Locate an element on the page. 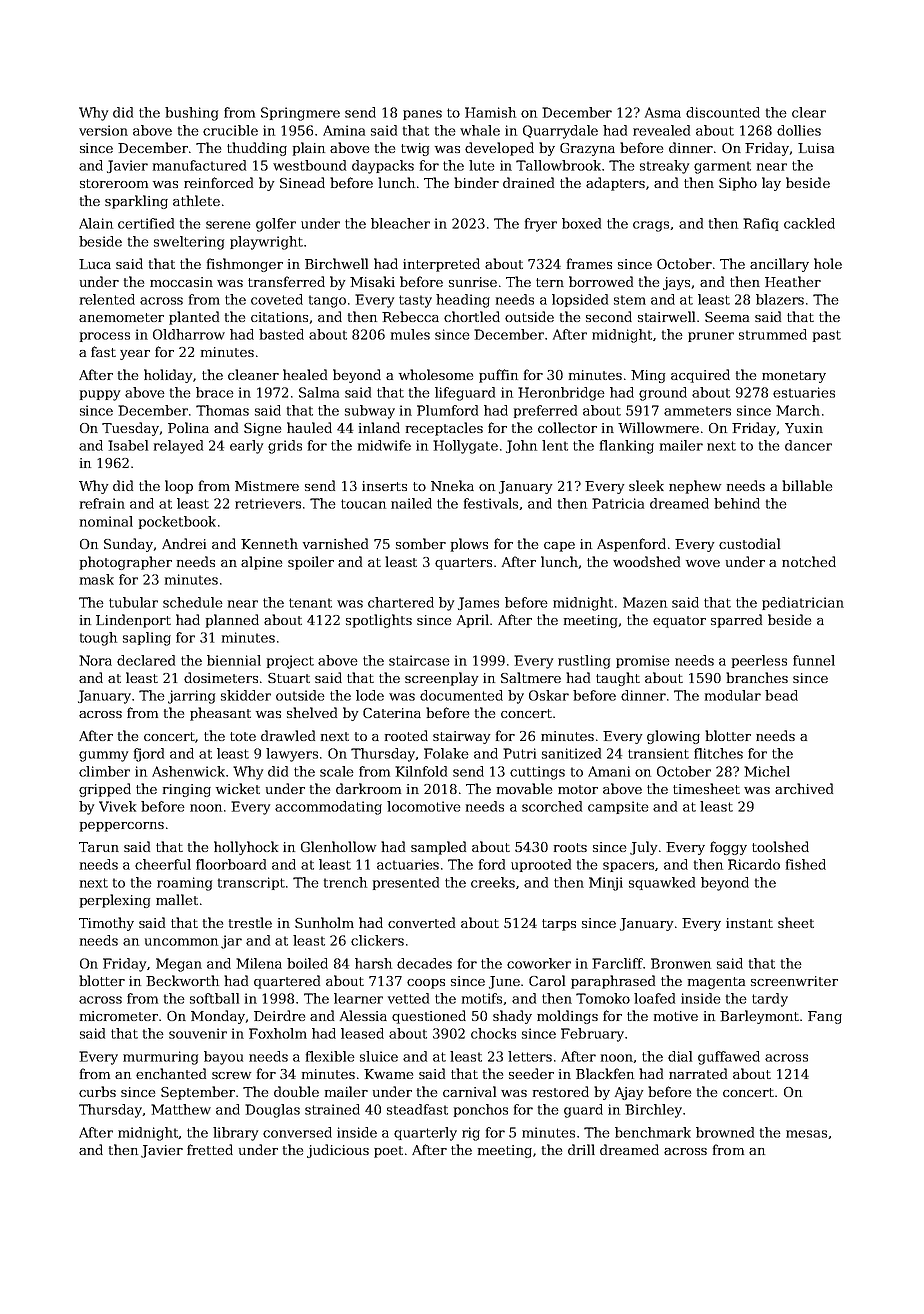 The image size is (924, 1314). poet is located at coordinates (388, 1152).
